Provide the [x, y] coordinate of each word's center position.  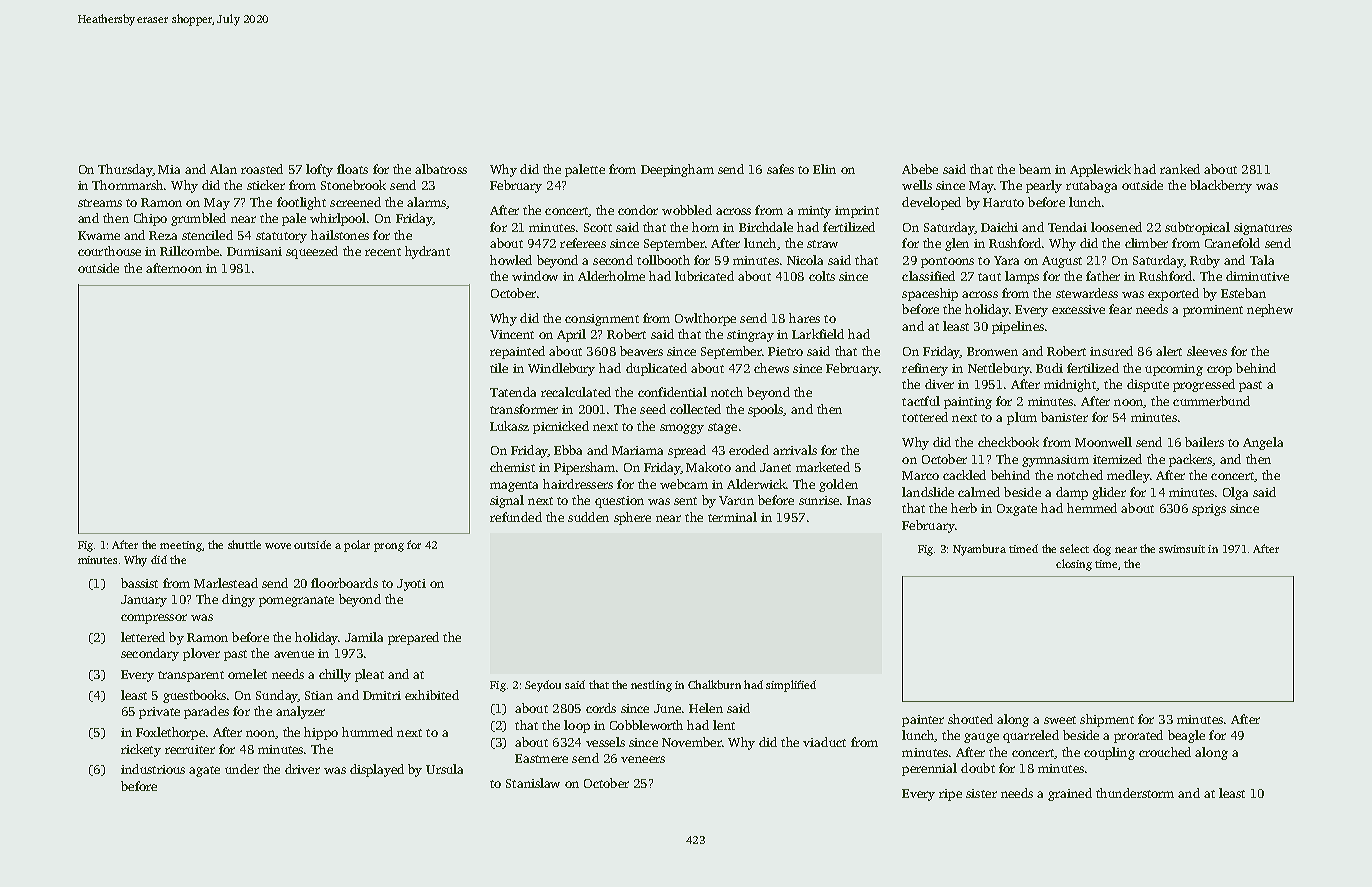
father [1103, 276]
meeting [181, 546]
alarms [426, 202]
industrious [153, 769]
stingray [750, 336]
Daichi [999, 227]
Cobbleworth [646, 725]
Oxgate [1017, 510]
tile [499, 368]
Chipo [150, 219]
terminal [732, 517]
